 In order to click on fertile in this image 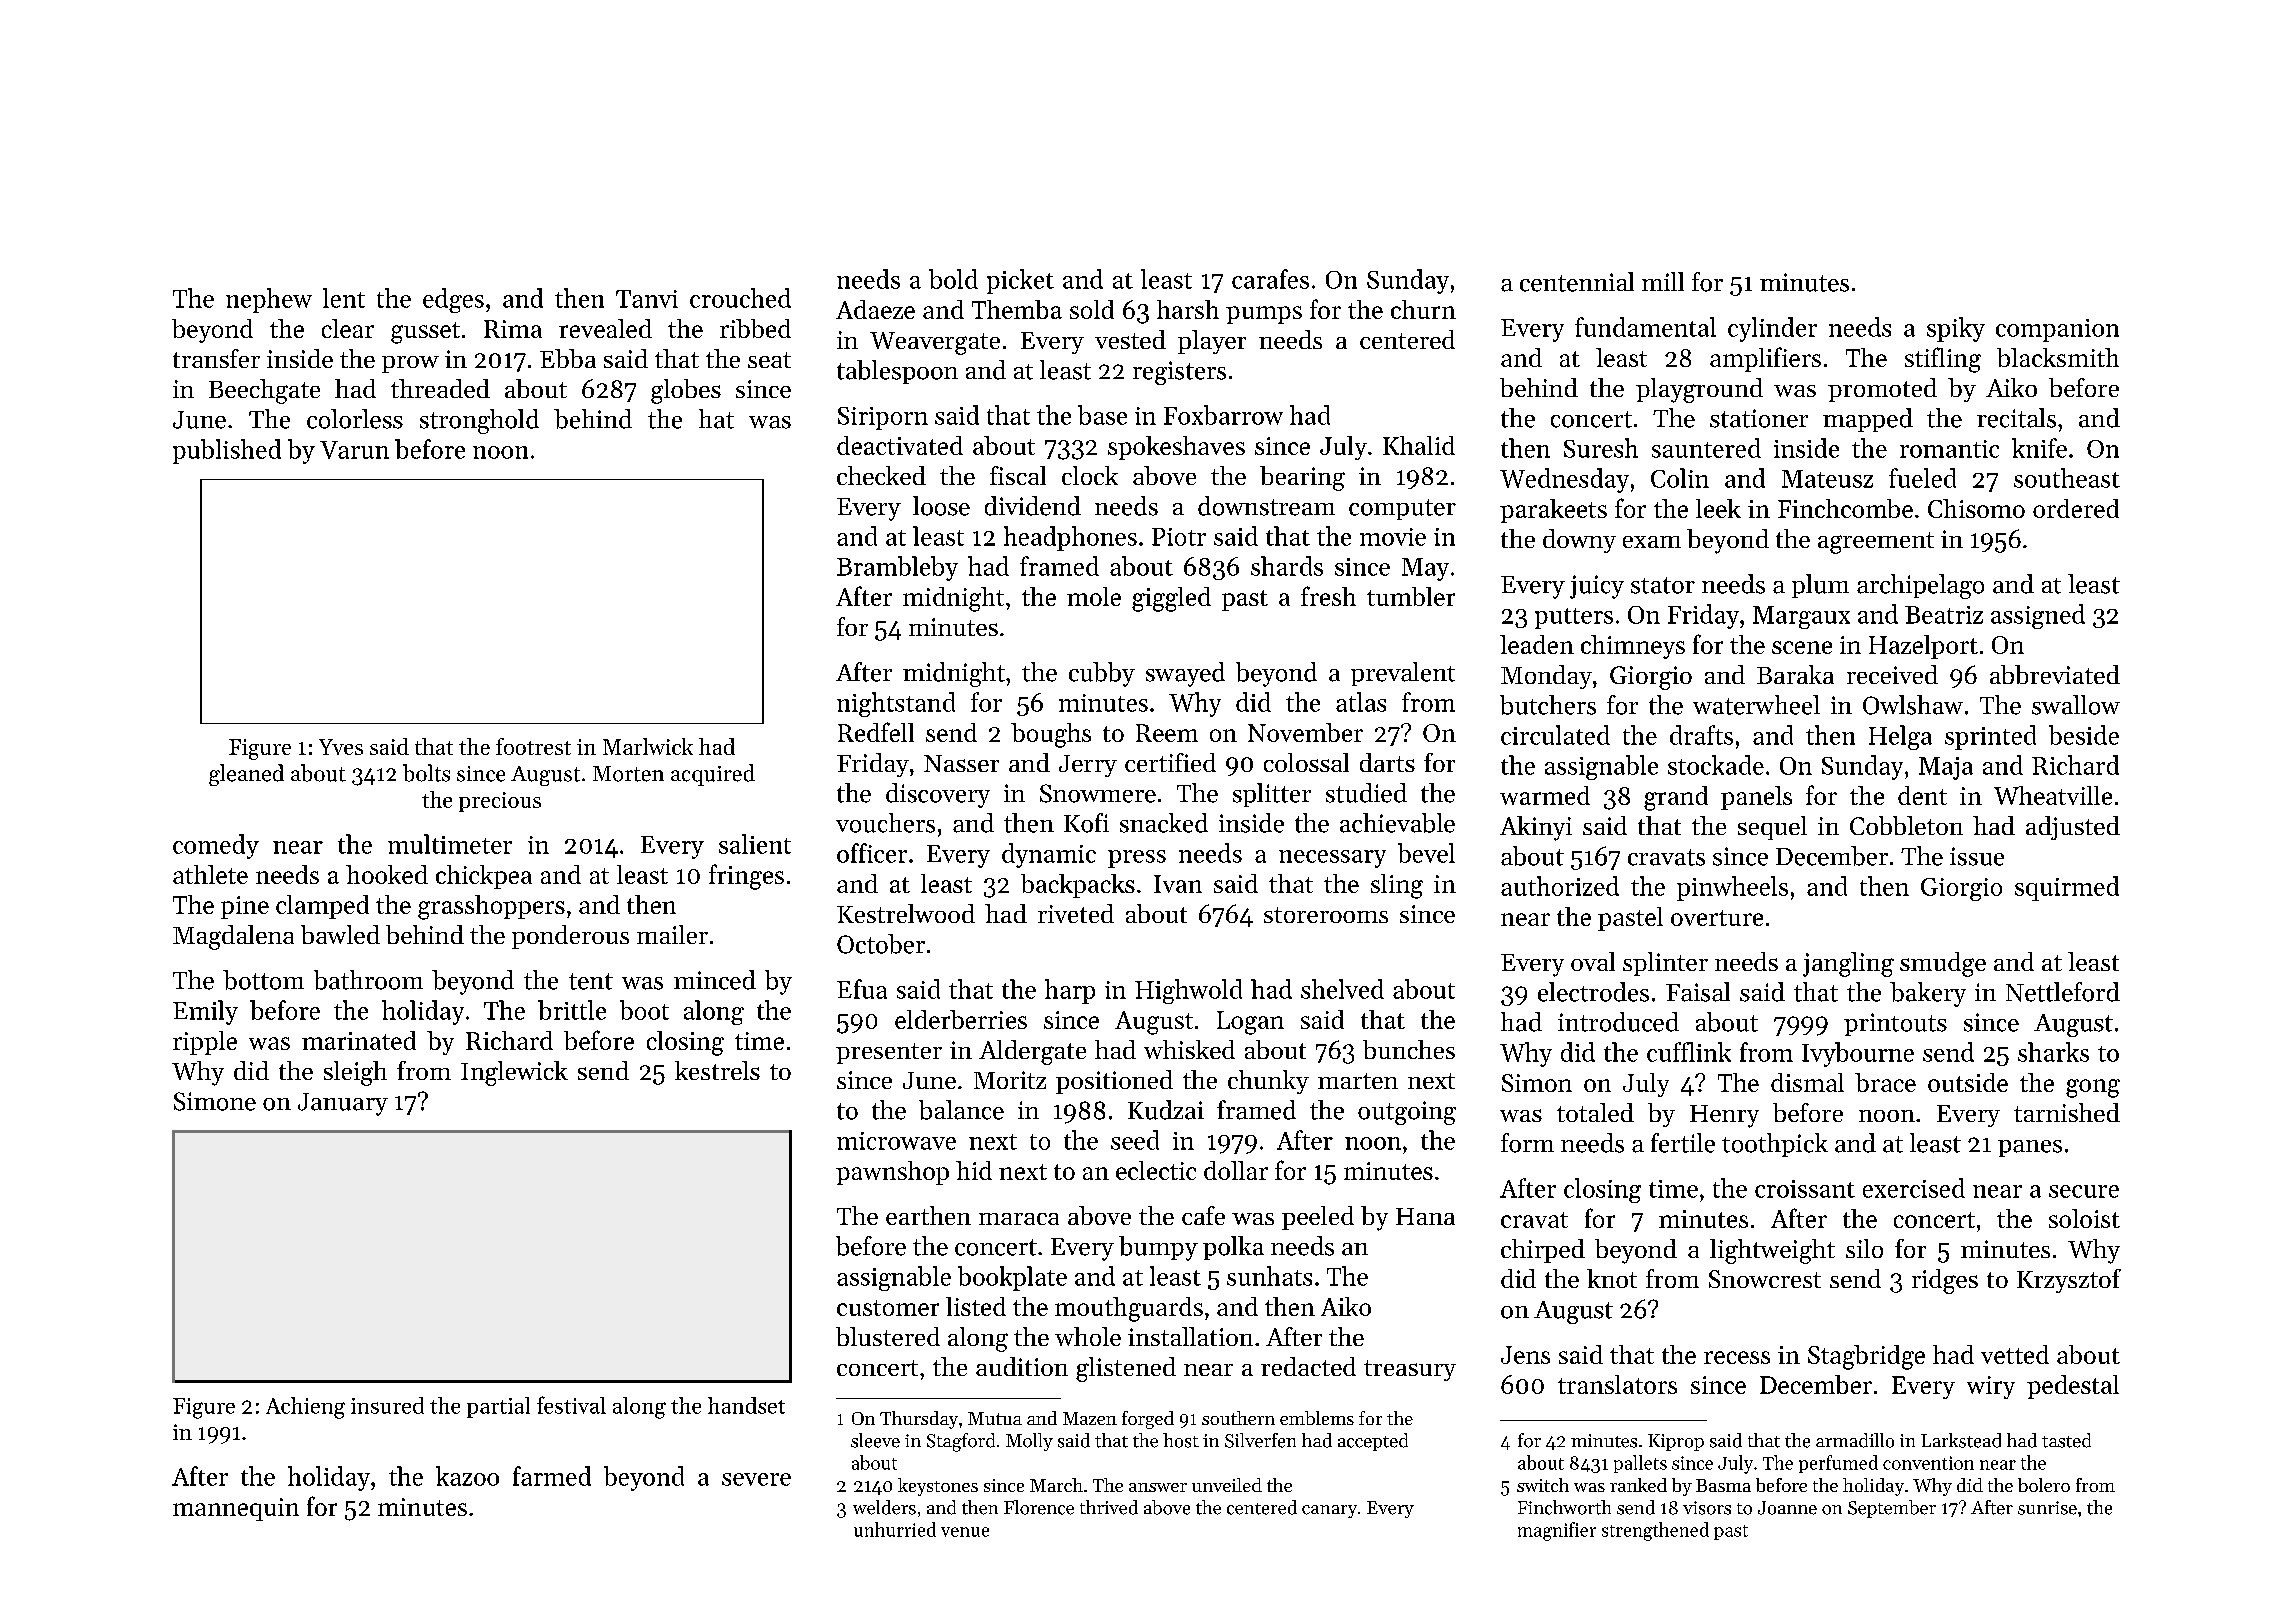, I will do `click(1683, 1143)`.
